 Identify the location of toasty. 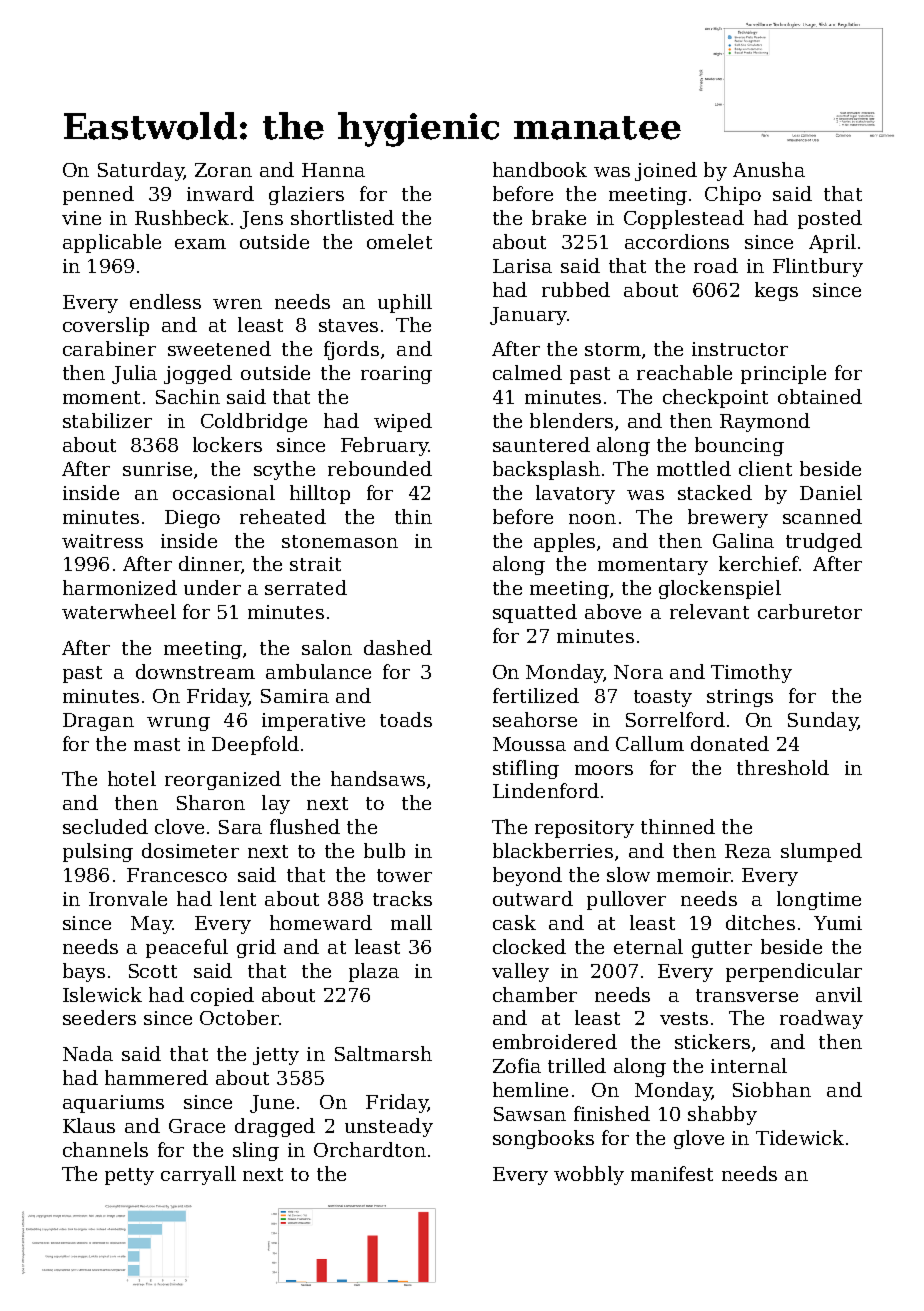
(663, 698).
